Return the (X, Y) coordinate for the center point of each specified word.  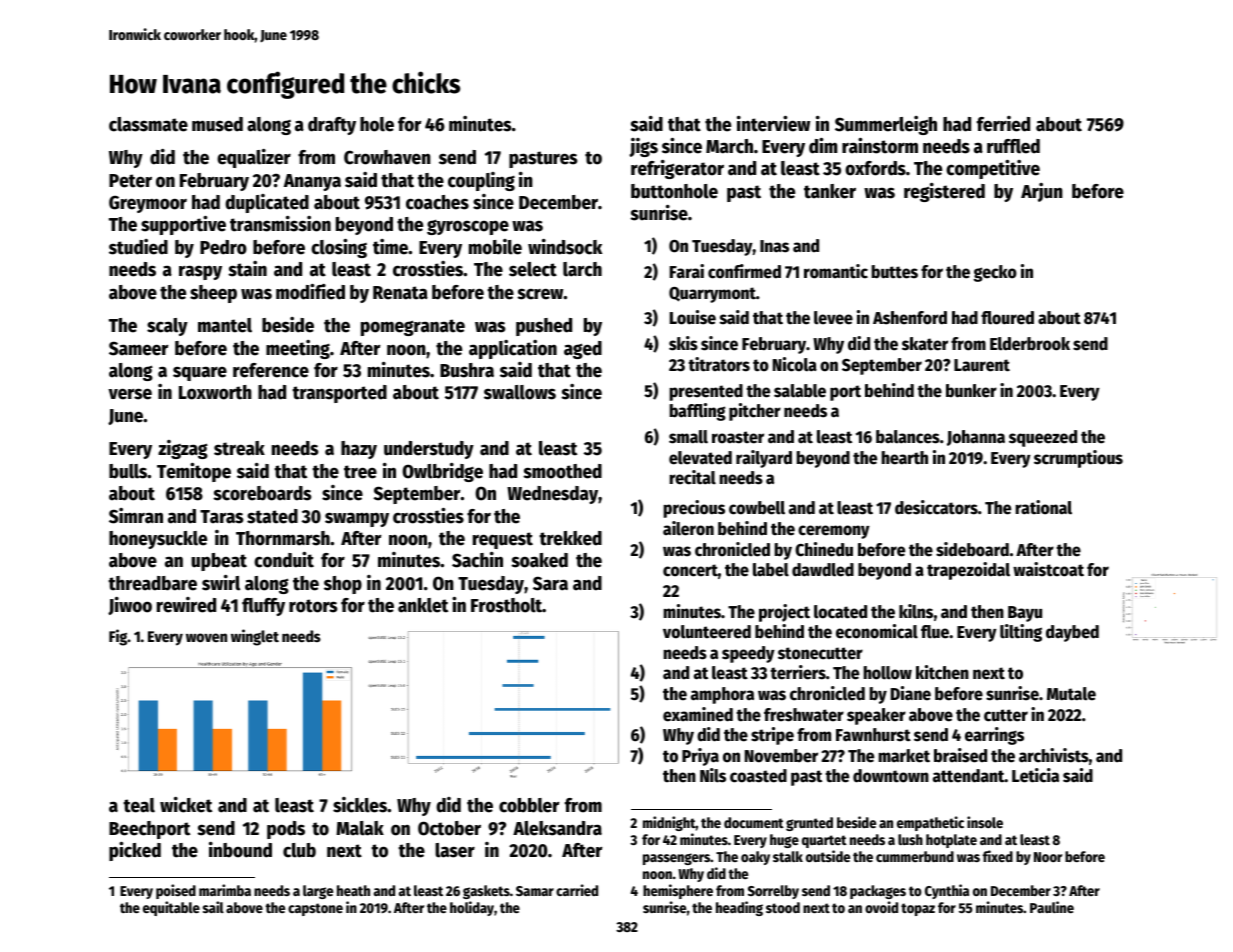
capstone (315, 909)
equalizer (254, 158)
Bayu (1025, 614)
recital (692, 477)
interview (773, 124)
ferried (1003, 124)
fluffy (263, 607)
